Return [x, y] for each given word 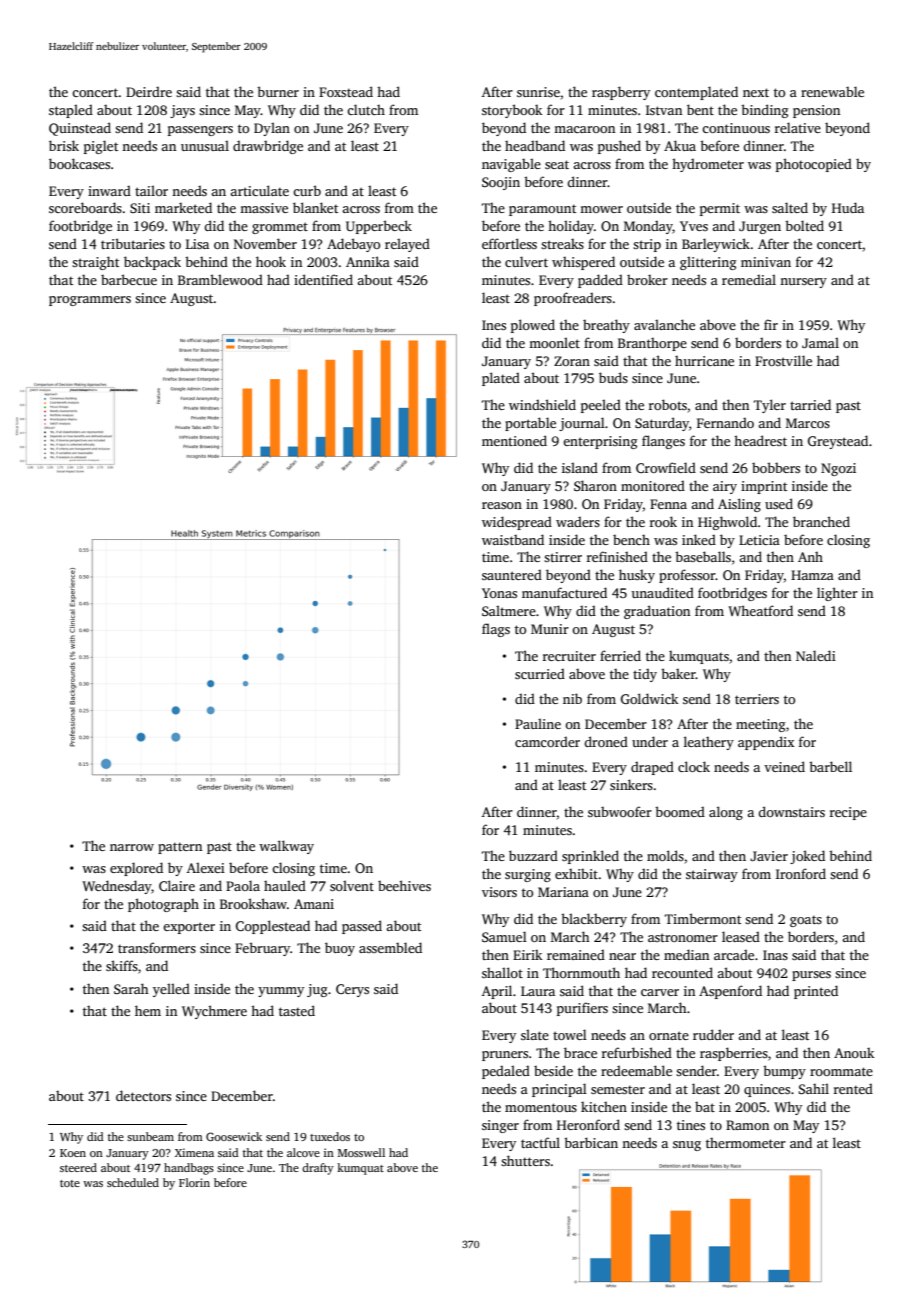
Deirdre [149, 91]
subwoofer [620, 811]
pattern [180, 848]
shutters [525, 1160]
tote [70, 1183]
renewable [832, 91]
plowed [533, 326]
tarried [810, 404]
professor [687, 576]
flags [496, 630]
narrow [132, 847]
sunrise [538, 92]
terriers [757, 699]
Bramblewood [220, 279]
